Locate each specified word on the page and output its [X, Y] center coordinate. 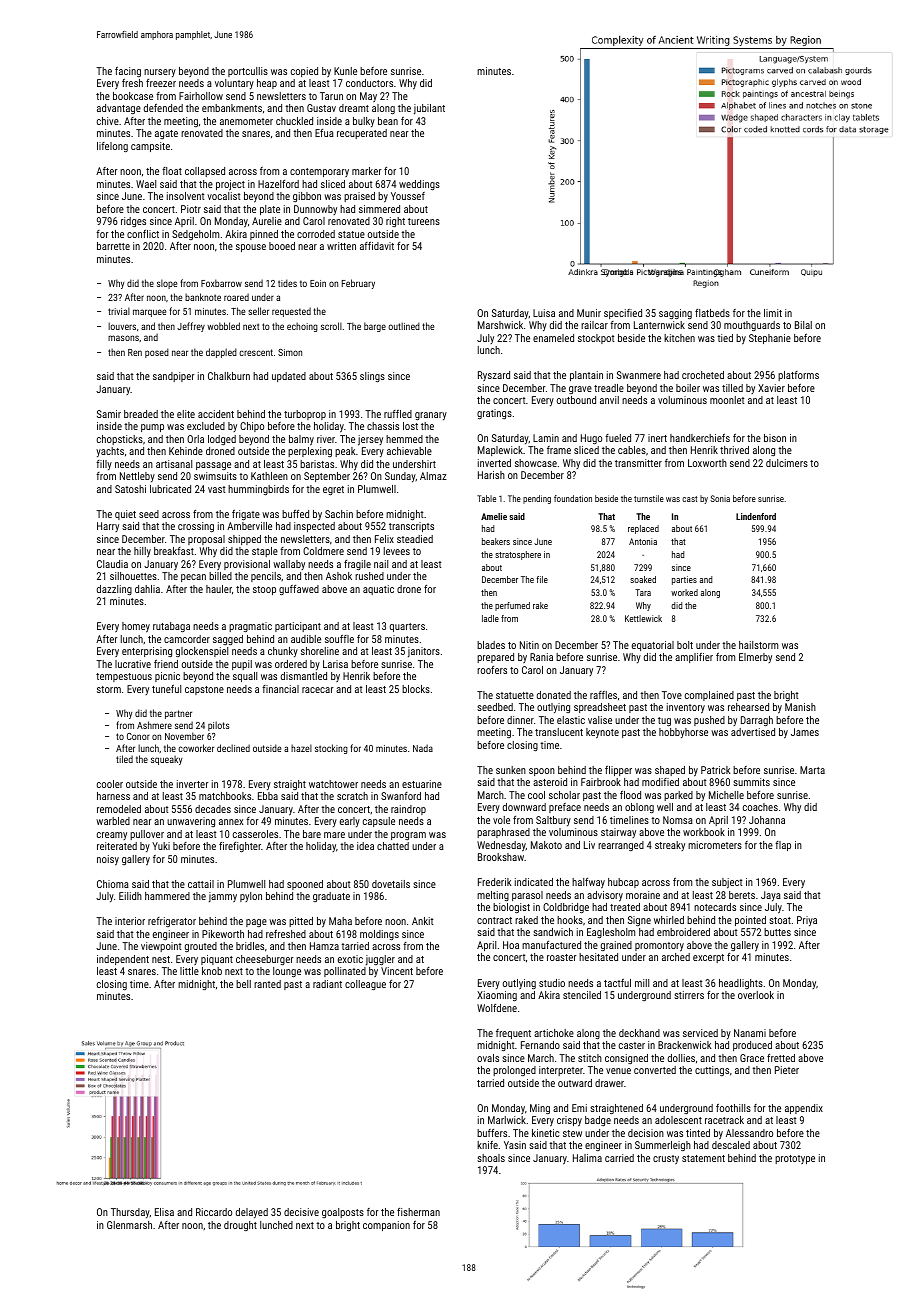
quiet [125, 515]
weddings [419, 185]
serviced [700, 1033]
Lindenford [756, 516]
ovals [488, 1058]
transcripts [411, 527]
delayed [252, 1213]
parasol [527, 896]
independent [123, 960]
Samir [109, 414]
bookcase [133, 96]
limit [773, 313]
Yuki [161, 846]
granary [431, 416]
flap [783, 846]
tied [725, 338]
